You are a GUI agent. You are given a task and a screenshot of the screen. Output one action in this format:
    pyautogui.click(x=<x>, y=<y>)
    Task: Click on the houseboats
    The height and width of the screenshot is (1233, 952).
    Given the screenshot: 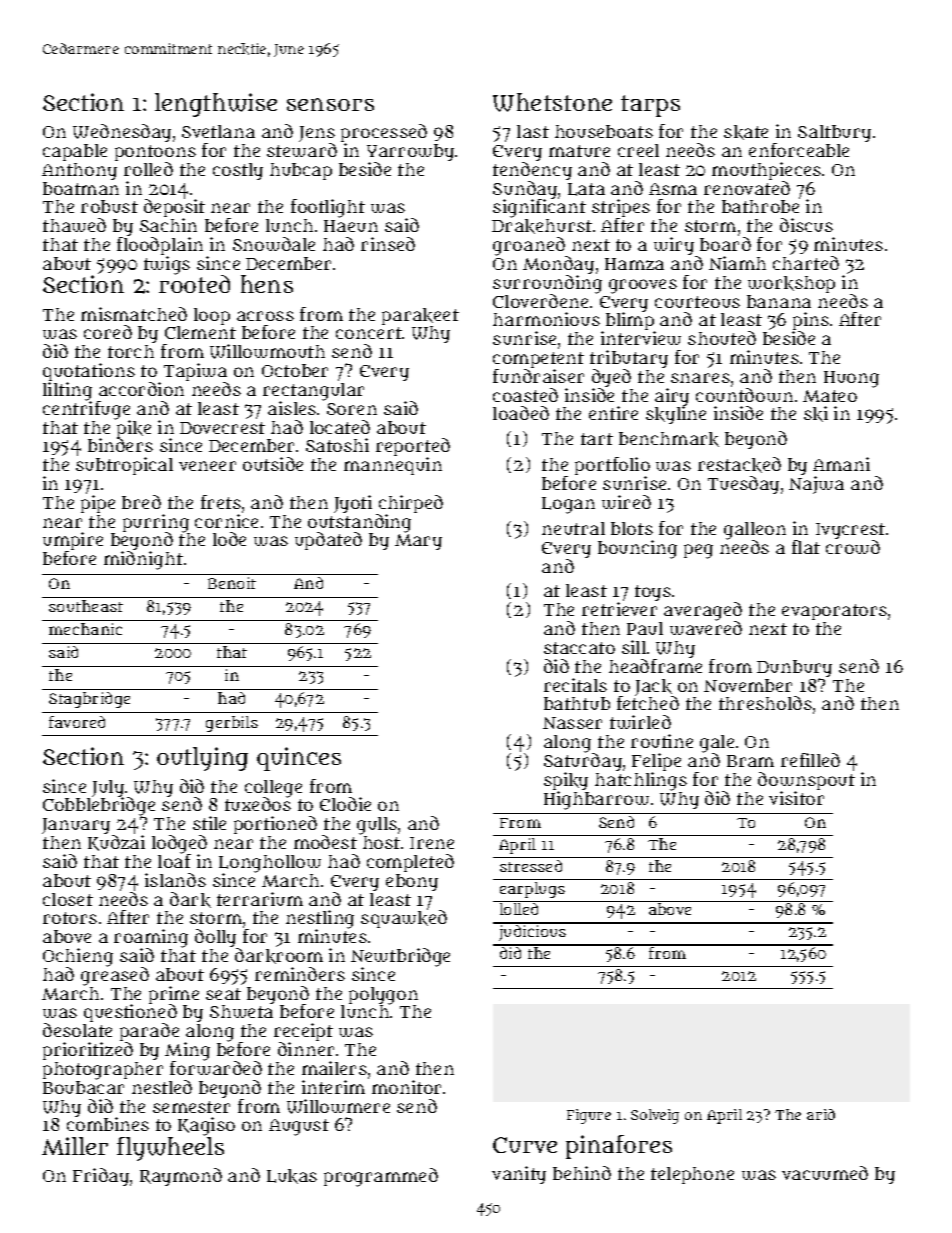 What is the action you would take?
    pyautogui.click(x=604, y=131)
